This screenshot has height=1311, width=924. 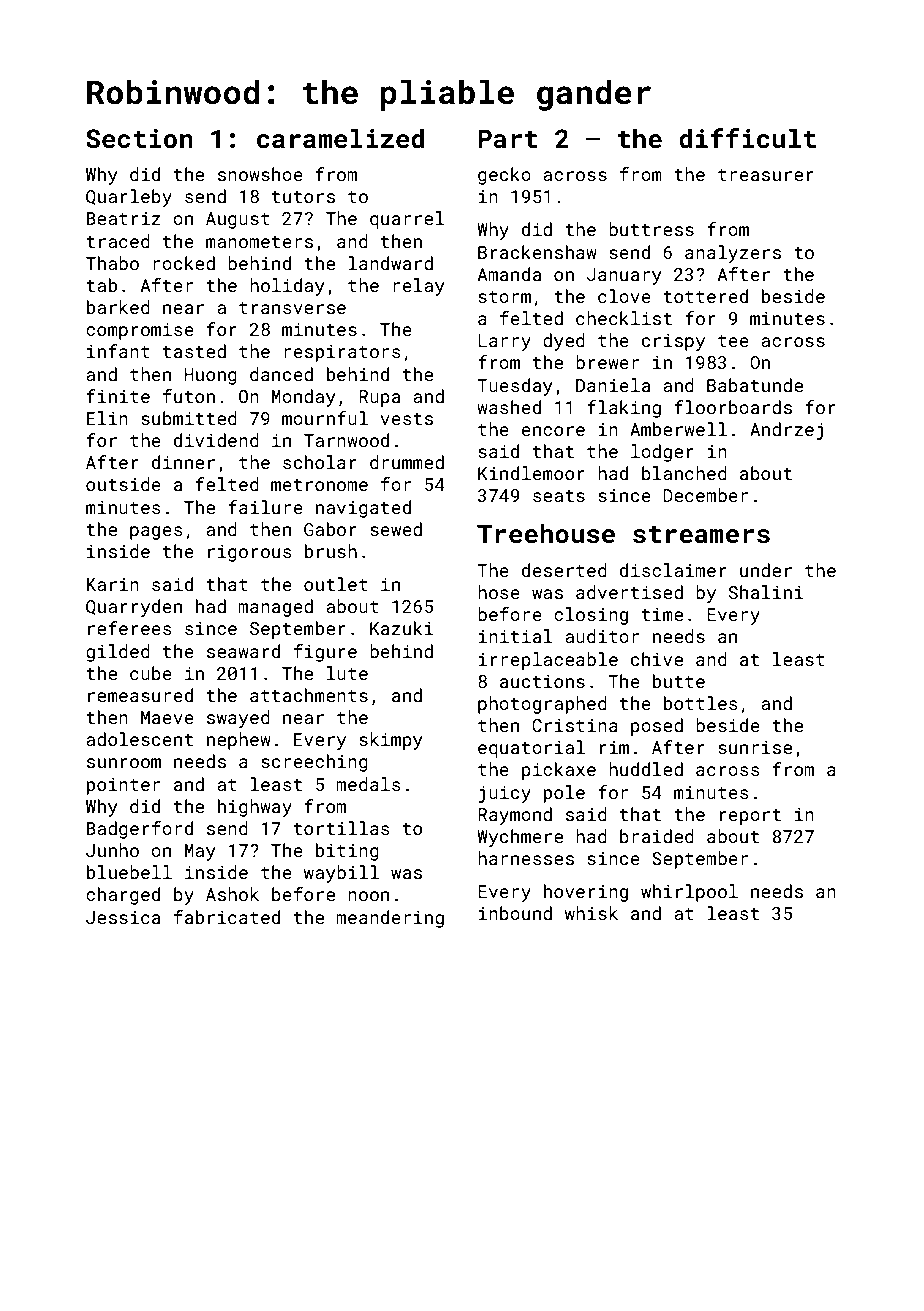 I want to click on whisk, so click(x=591, y=913).
